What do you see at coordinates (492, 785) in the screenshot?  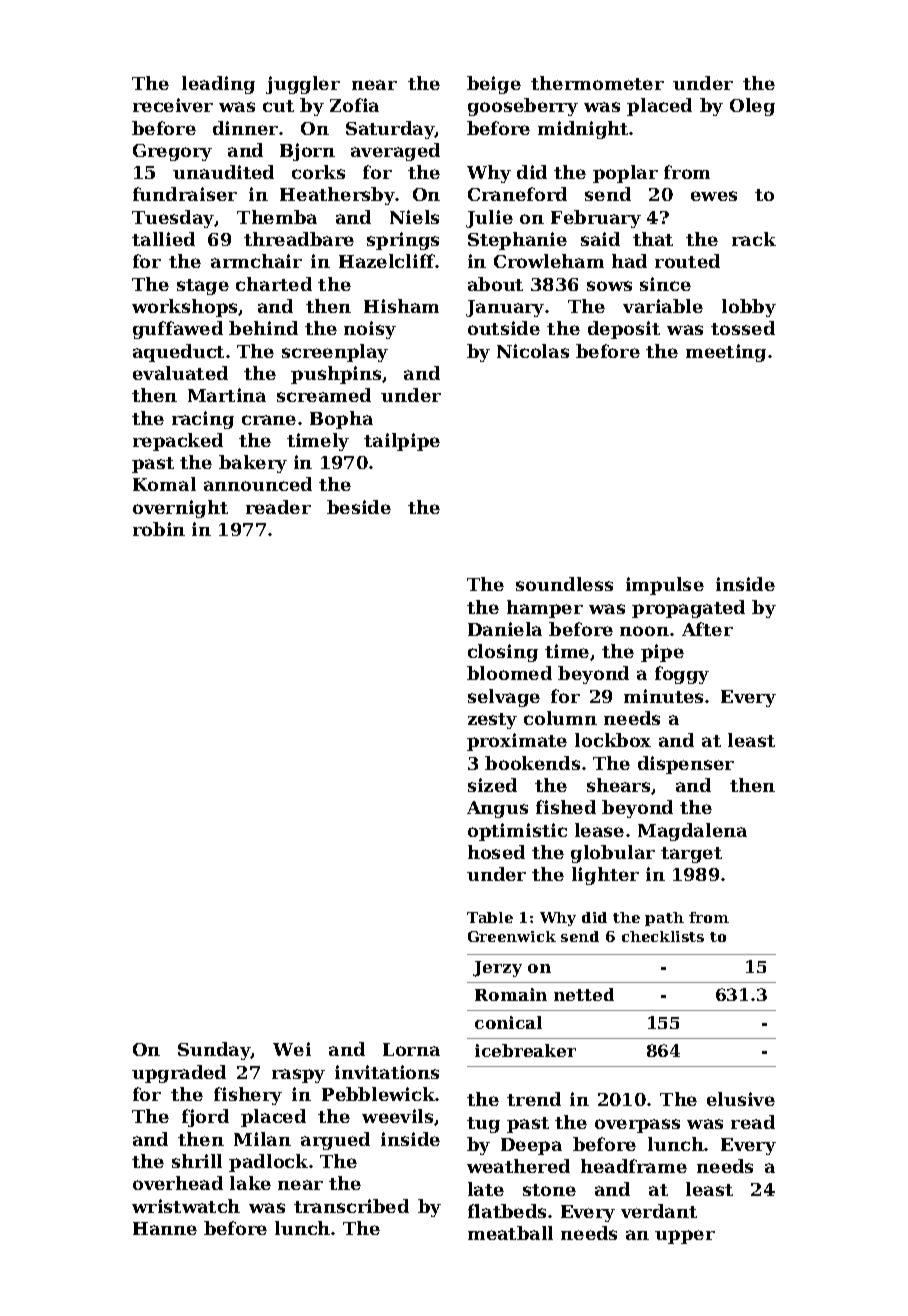 I see `sized` at bounding box center [492, 785].
